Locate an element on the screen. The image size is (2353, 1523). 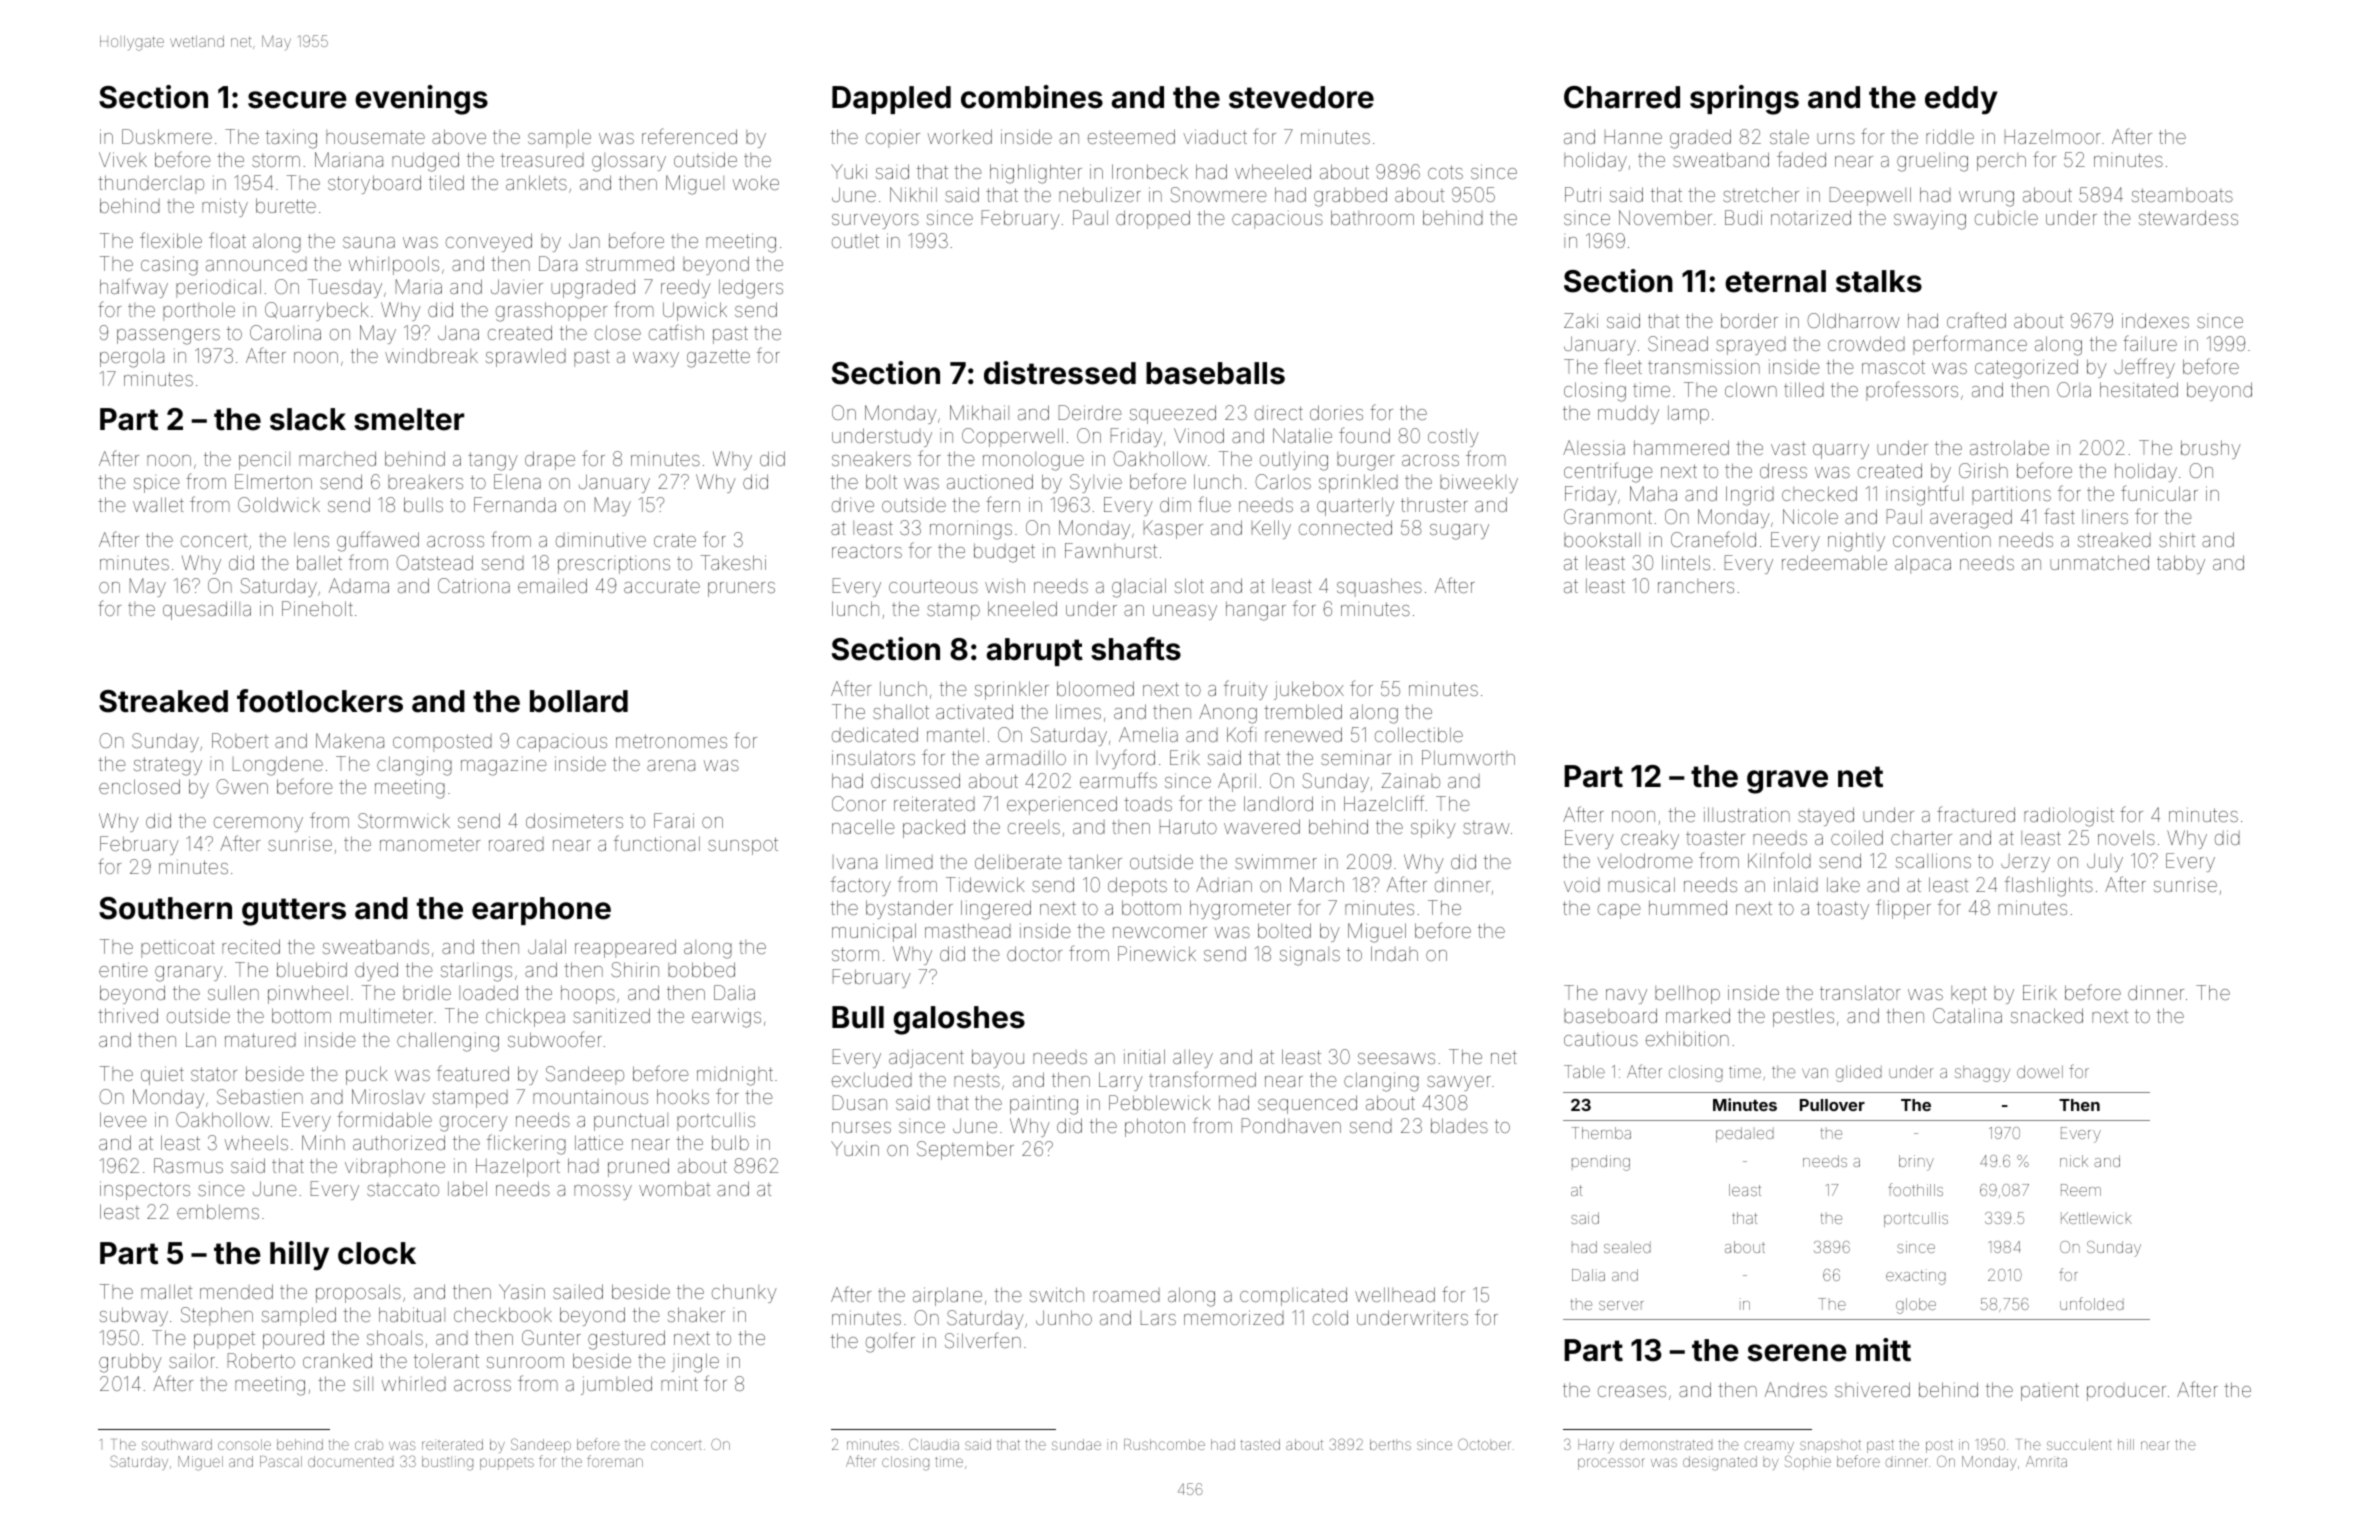
hummed is located at coordinates (1688, 907).
